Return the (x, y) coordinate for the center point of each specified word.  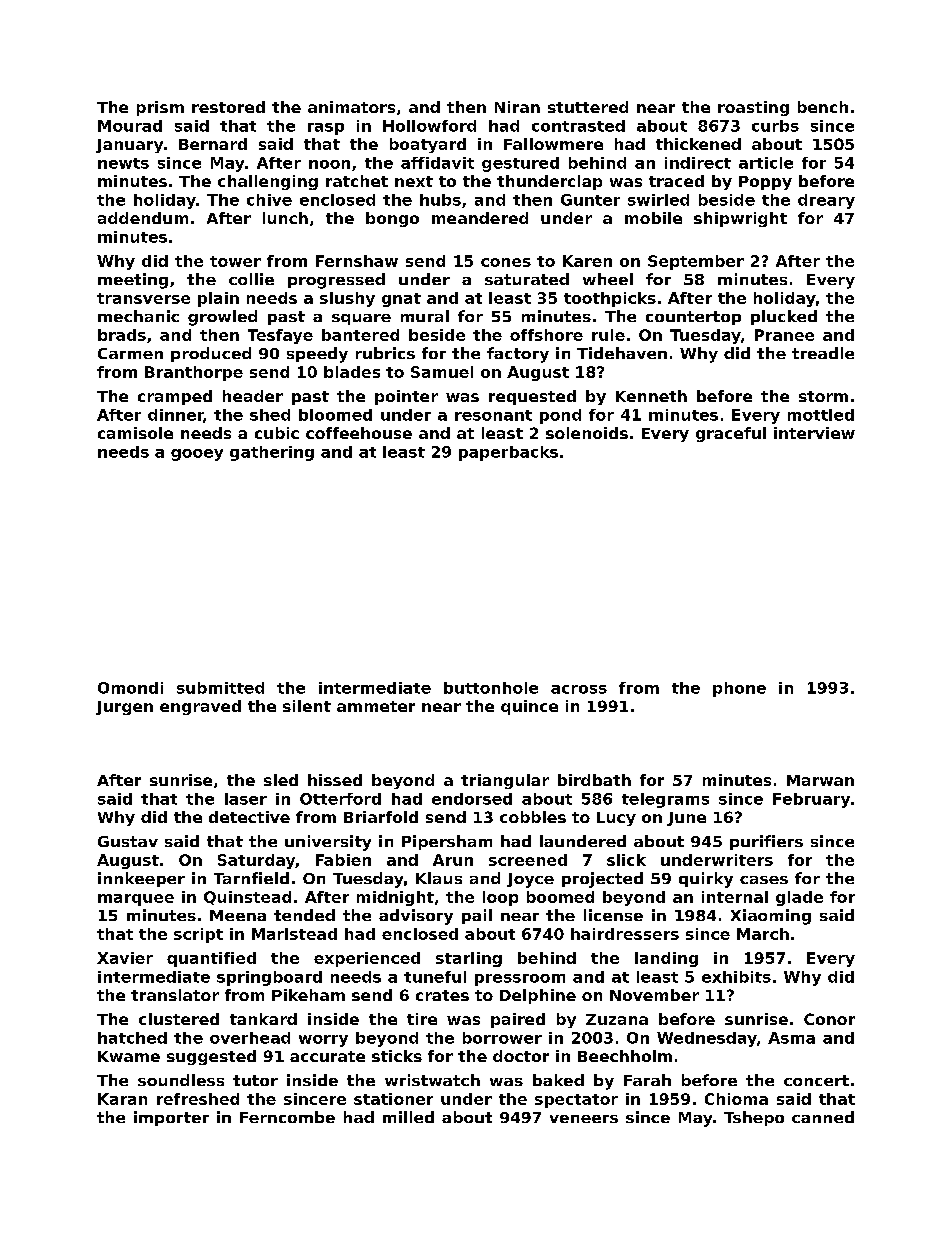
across (579, 689)
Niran (517, 107)
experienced (367, 959)
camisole (135, 433)
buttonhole (491, 688)
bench (823, 107)
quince (529, 707)
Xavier (125, 958)
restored (228, 107)
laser (246, 799)
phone (739, 689)
